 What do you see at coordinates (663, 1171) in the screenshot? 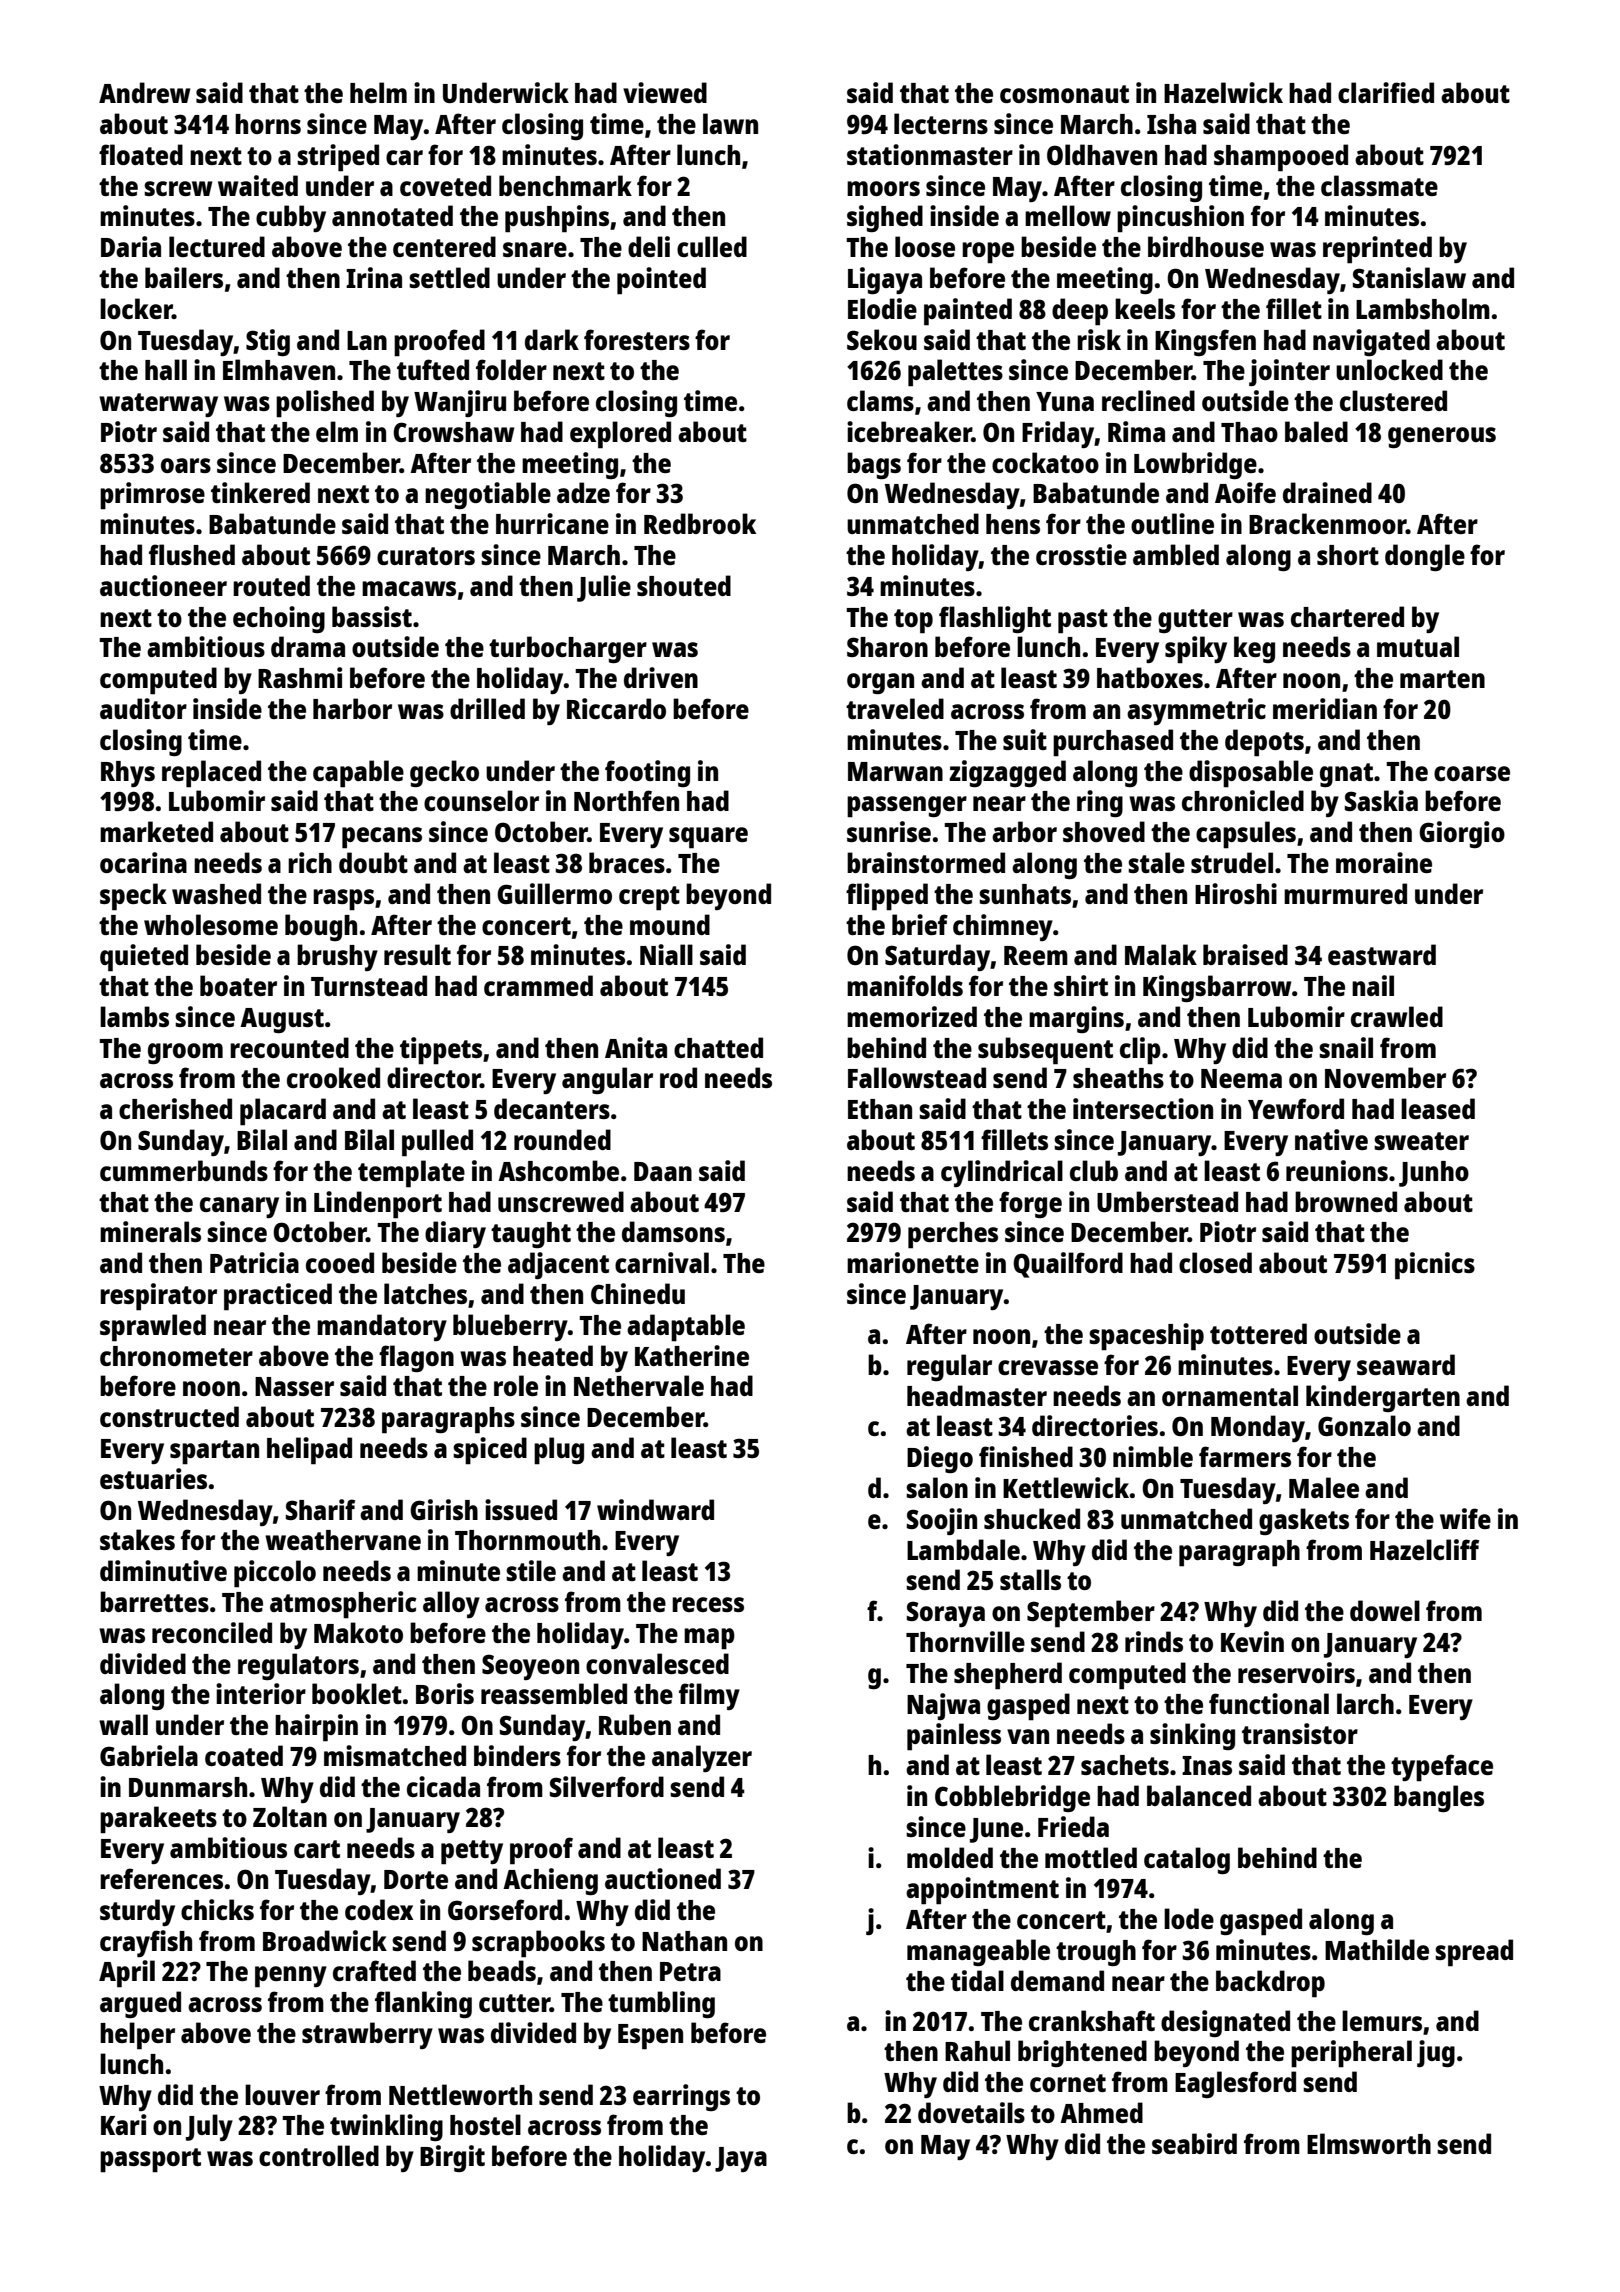
I see `Daan` at bounding box center [663, 1171].
